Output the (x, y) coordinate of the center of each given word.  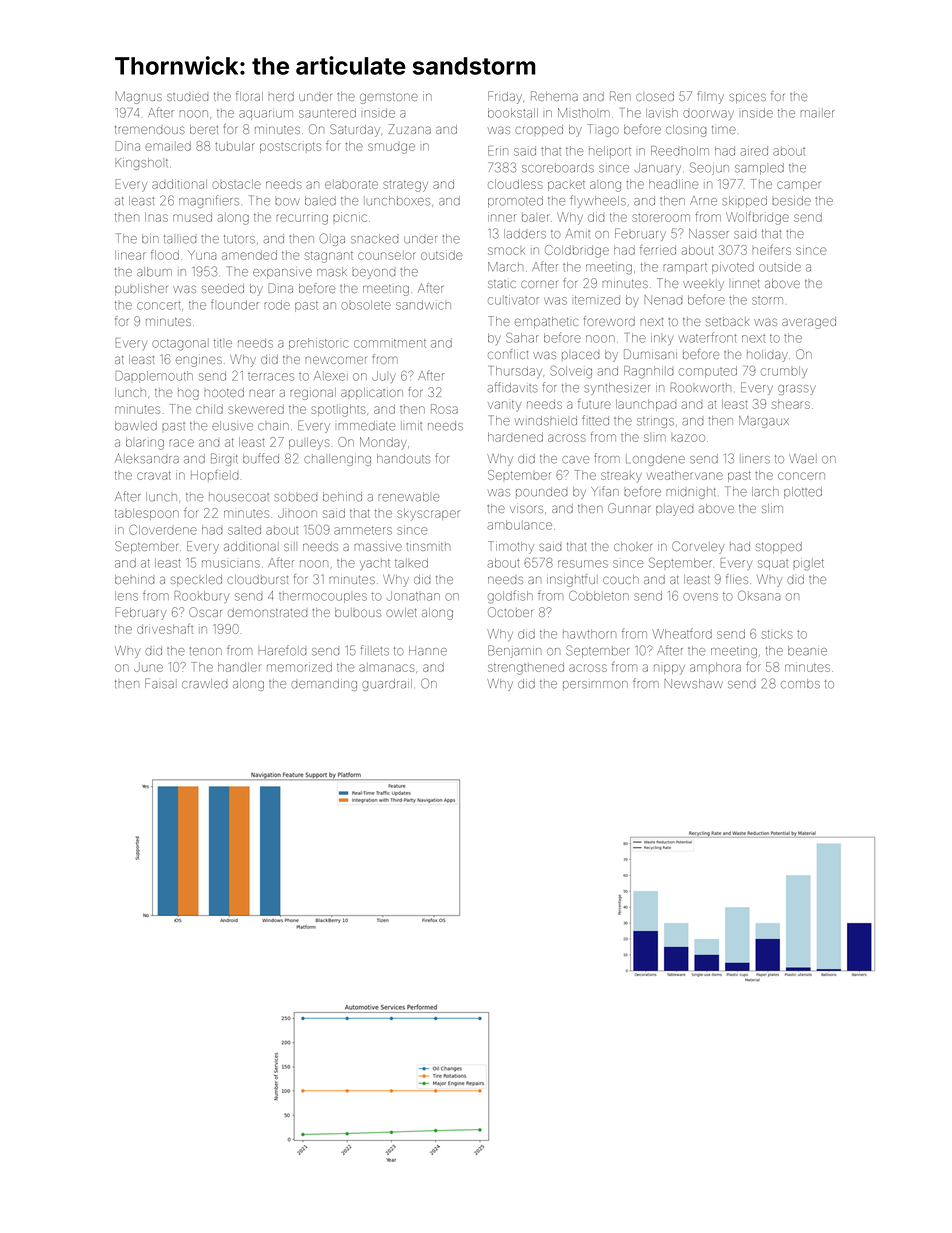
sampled (759, 169)
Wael (803, 459)
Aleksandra (147, 459)
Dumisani (650, 354)
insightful (572, 580)
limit (411, 425)
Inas (156, 217)
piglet (808, 565)
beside (791, 201)
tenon (205, 651)
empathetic (546, 322)
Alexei (331, 376)
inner (502, 217)
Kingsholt (141, 164)
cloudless (515, 184)
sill (289, 546)
